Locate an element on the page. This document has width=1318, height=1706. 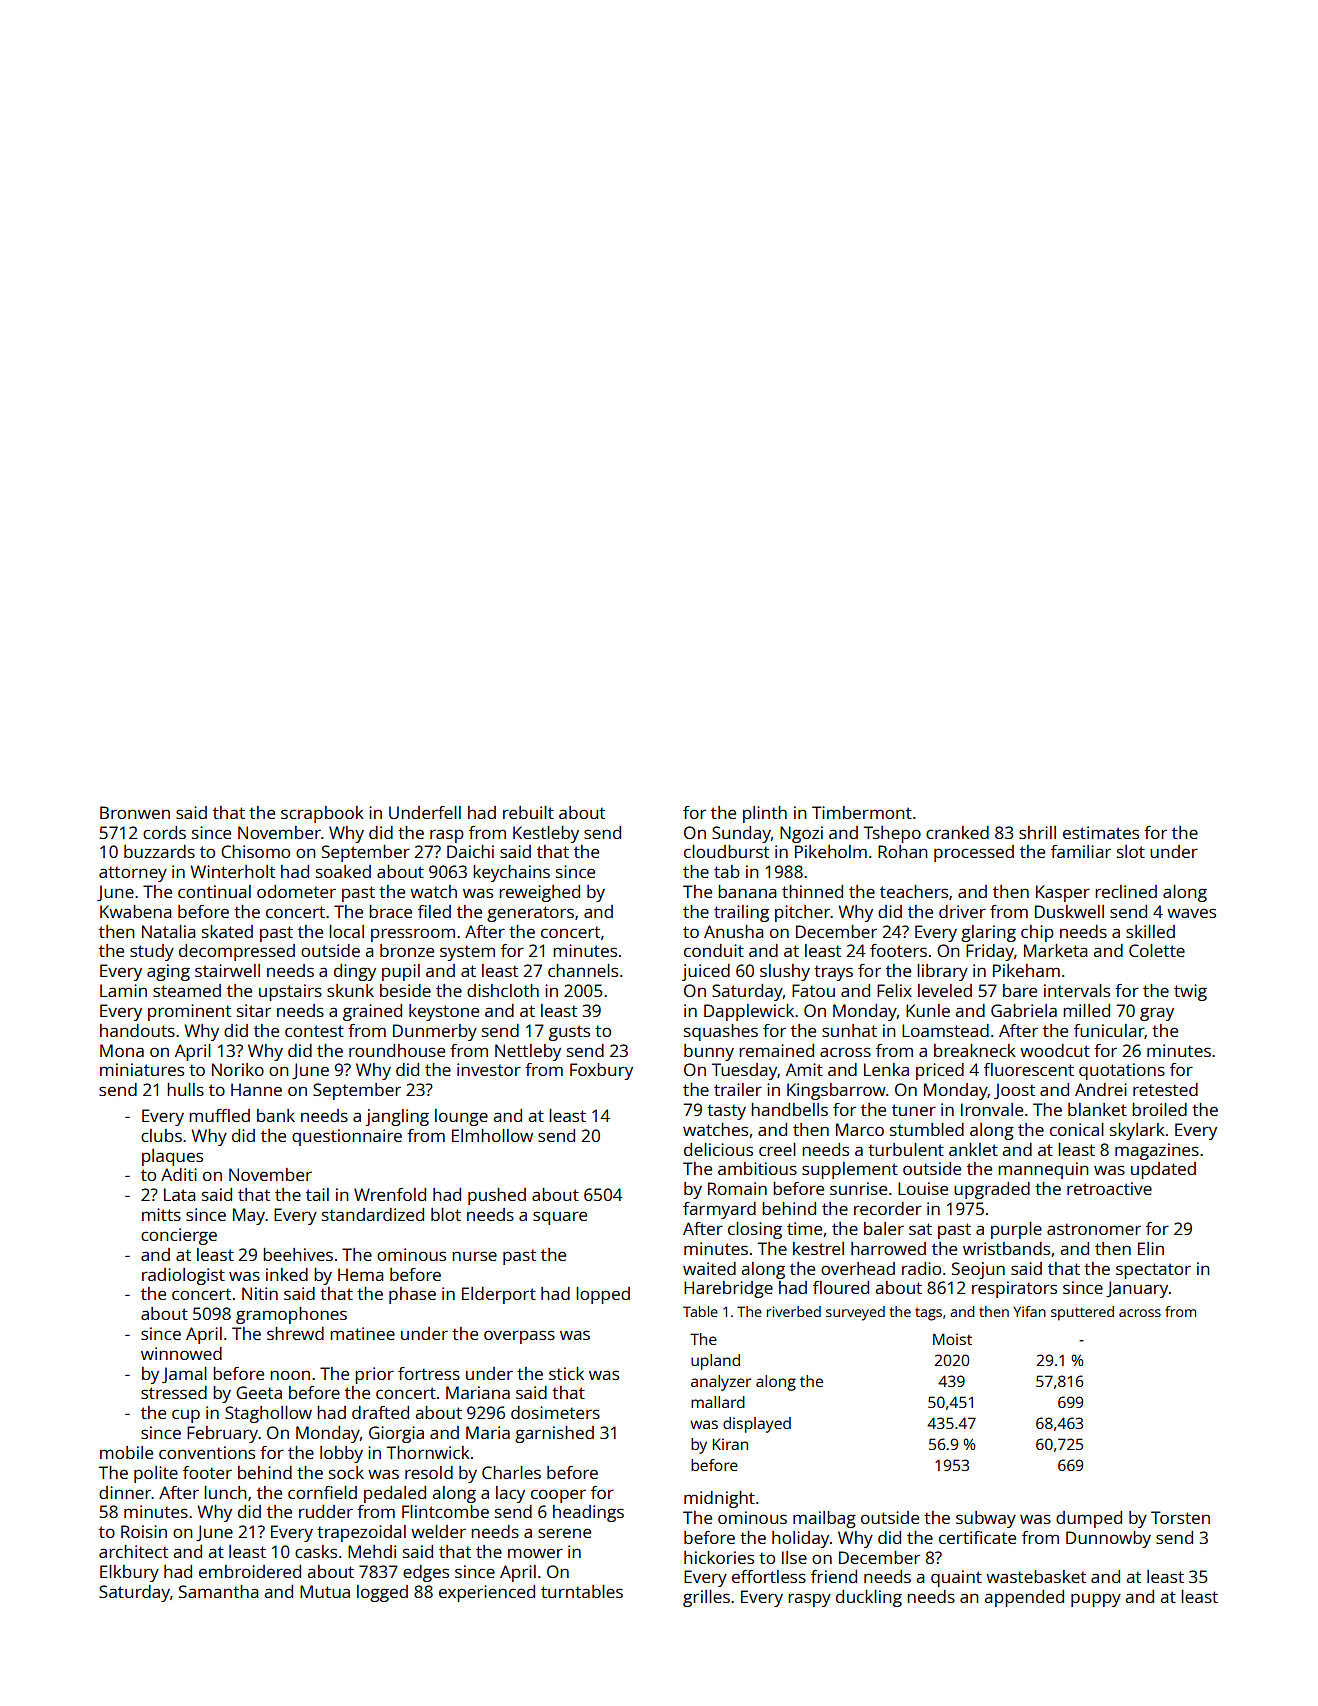
dumped is located at coordinates (1089, 1519).
